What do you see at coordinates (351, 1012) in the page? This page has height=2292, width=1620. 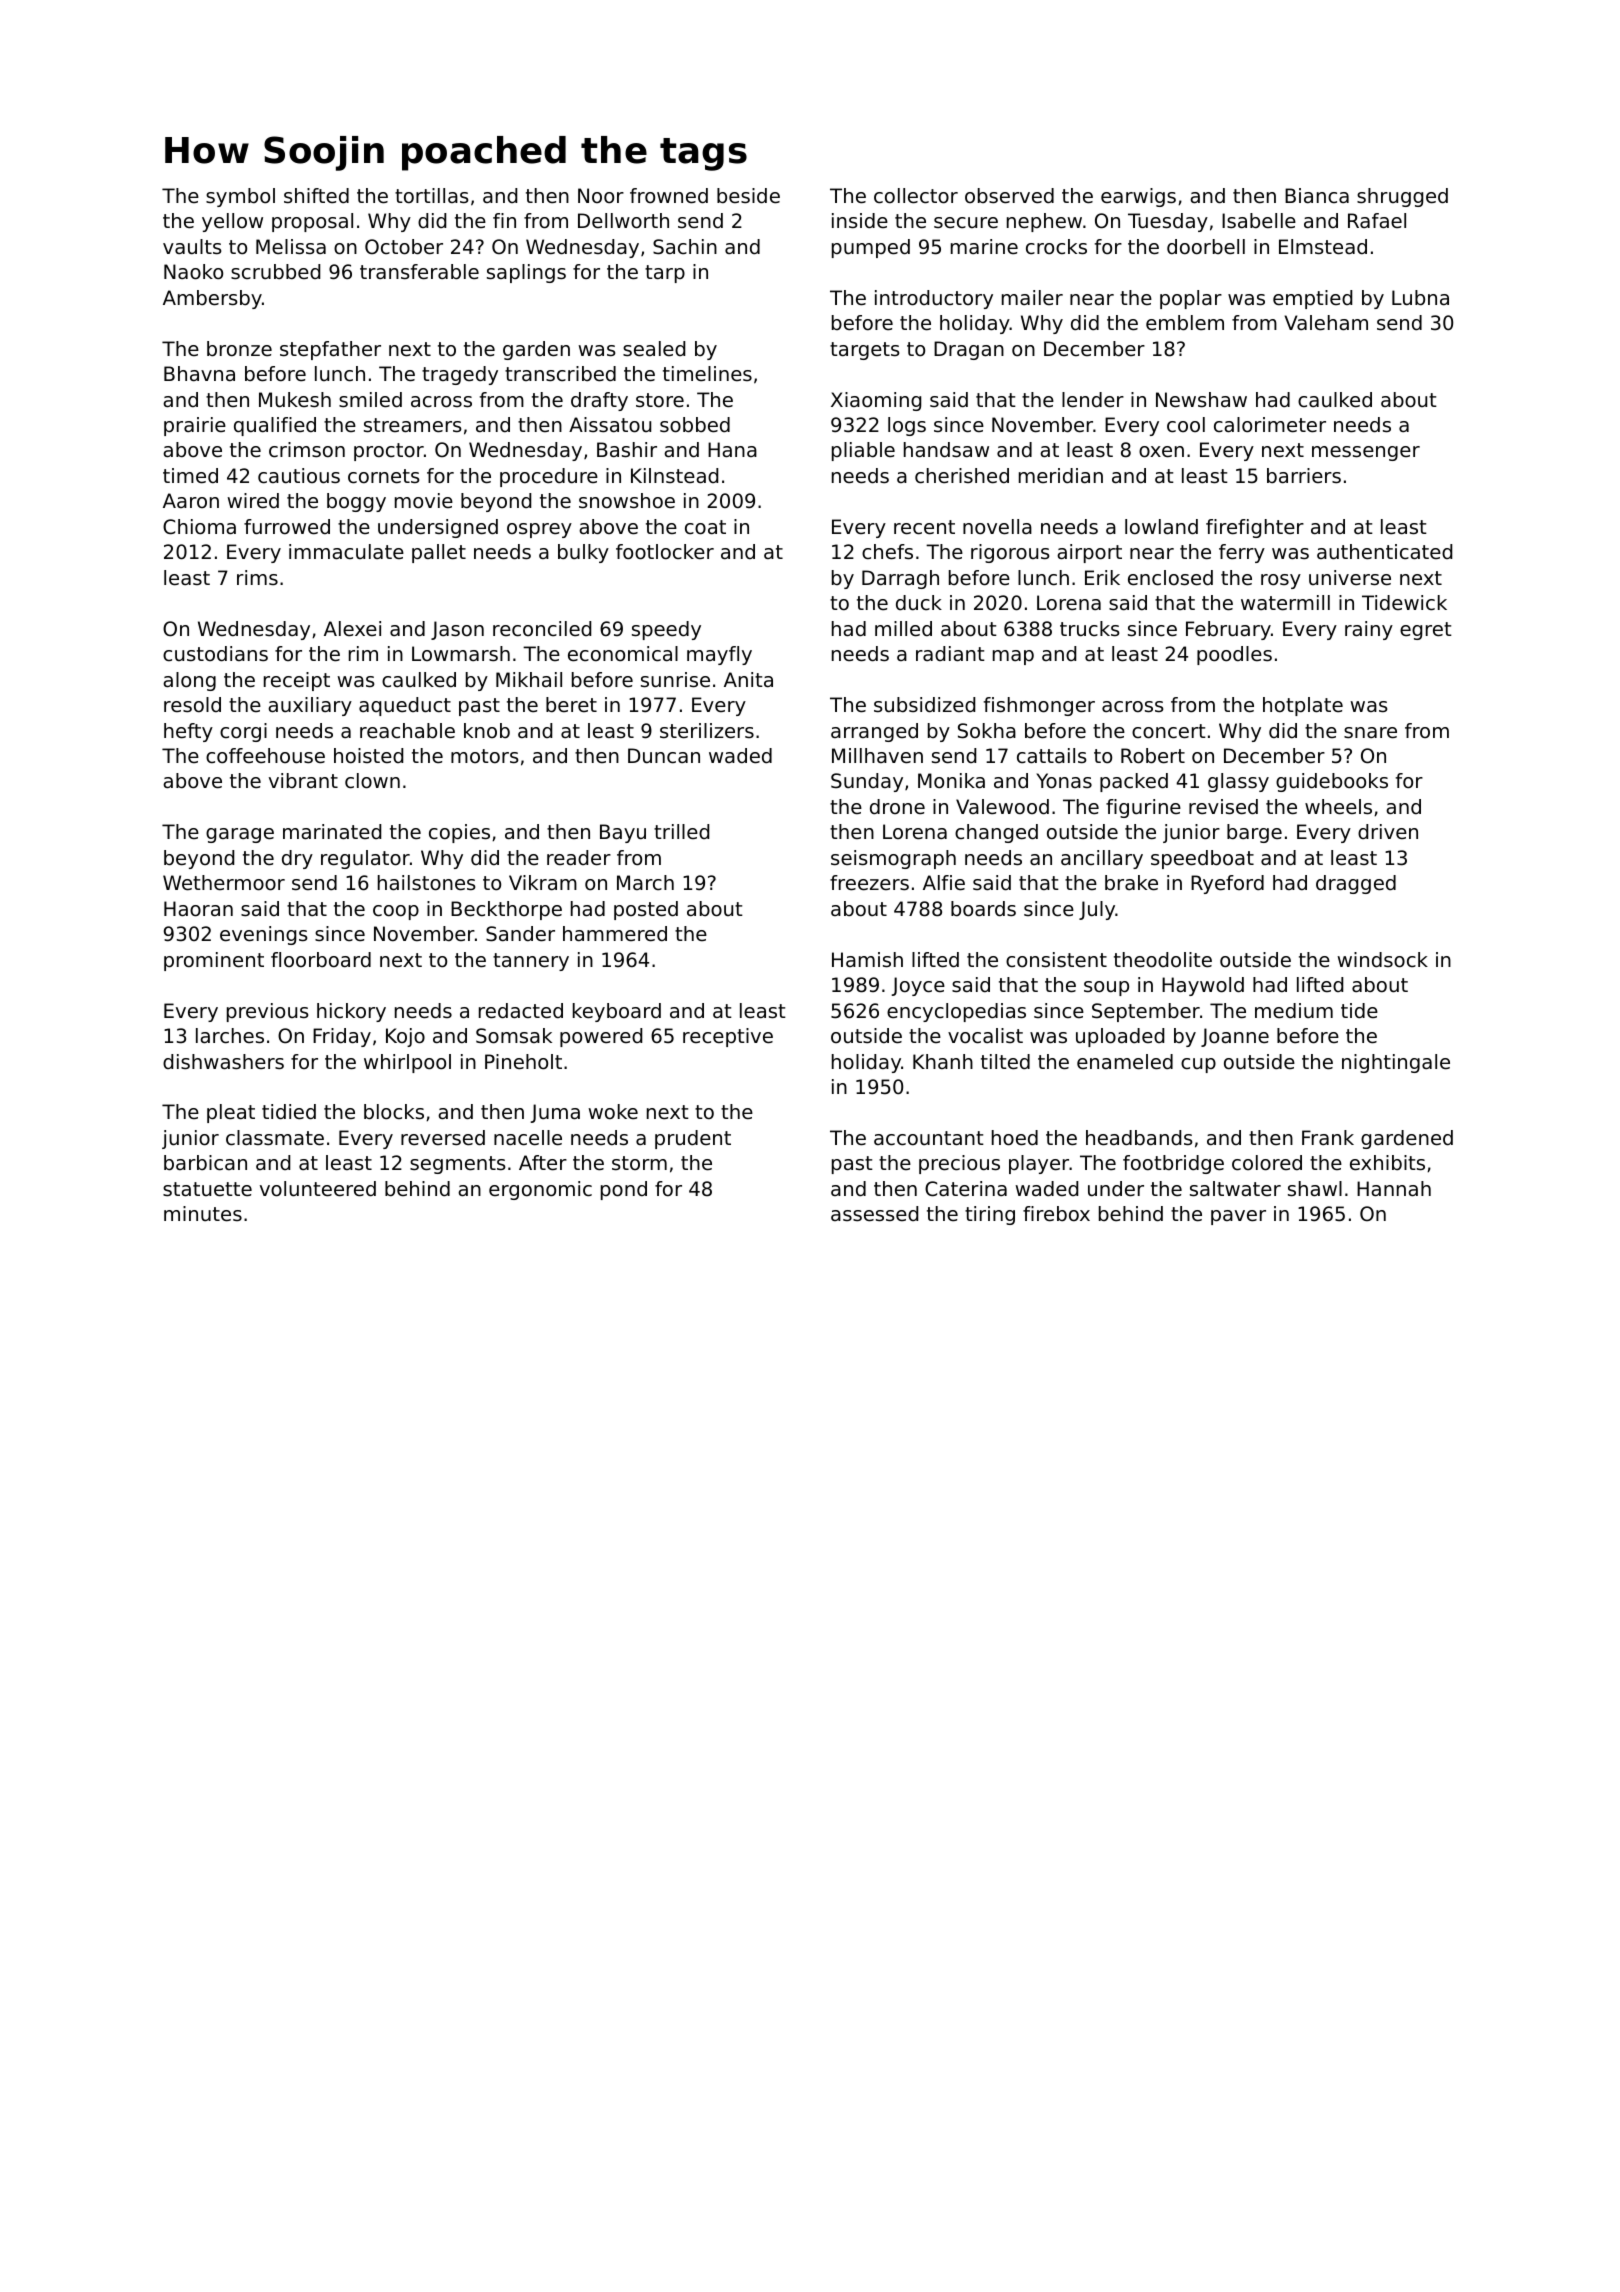 I see `hickory` at bounding box center [351, 1012].
